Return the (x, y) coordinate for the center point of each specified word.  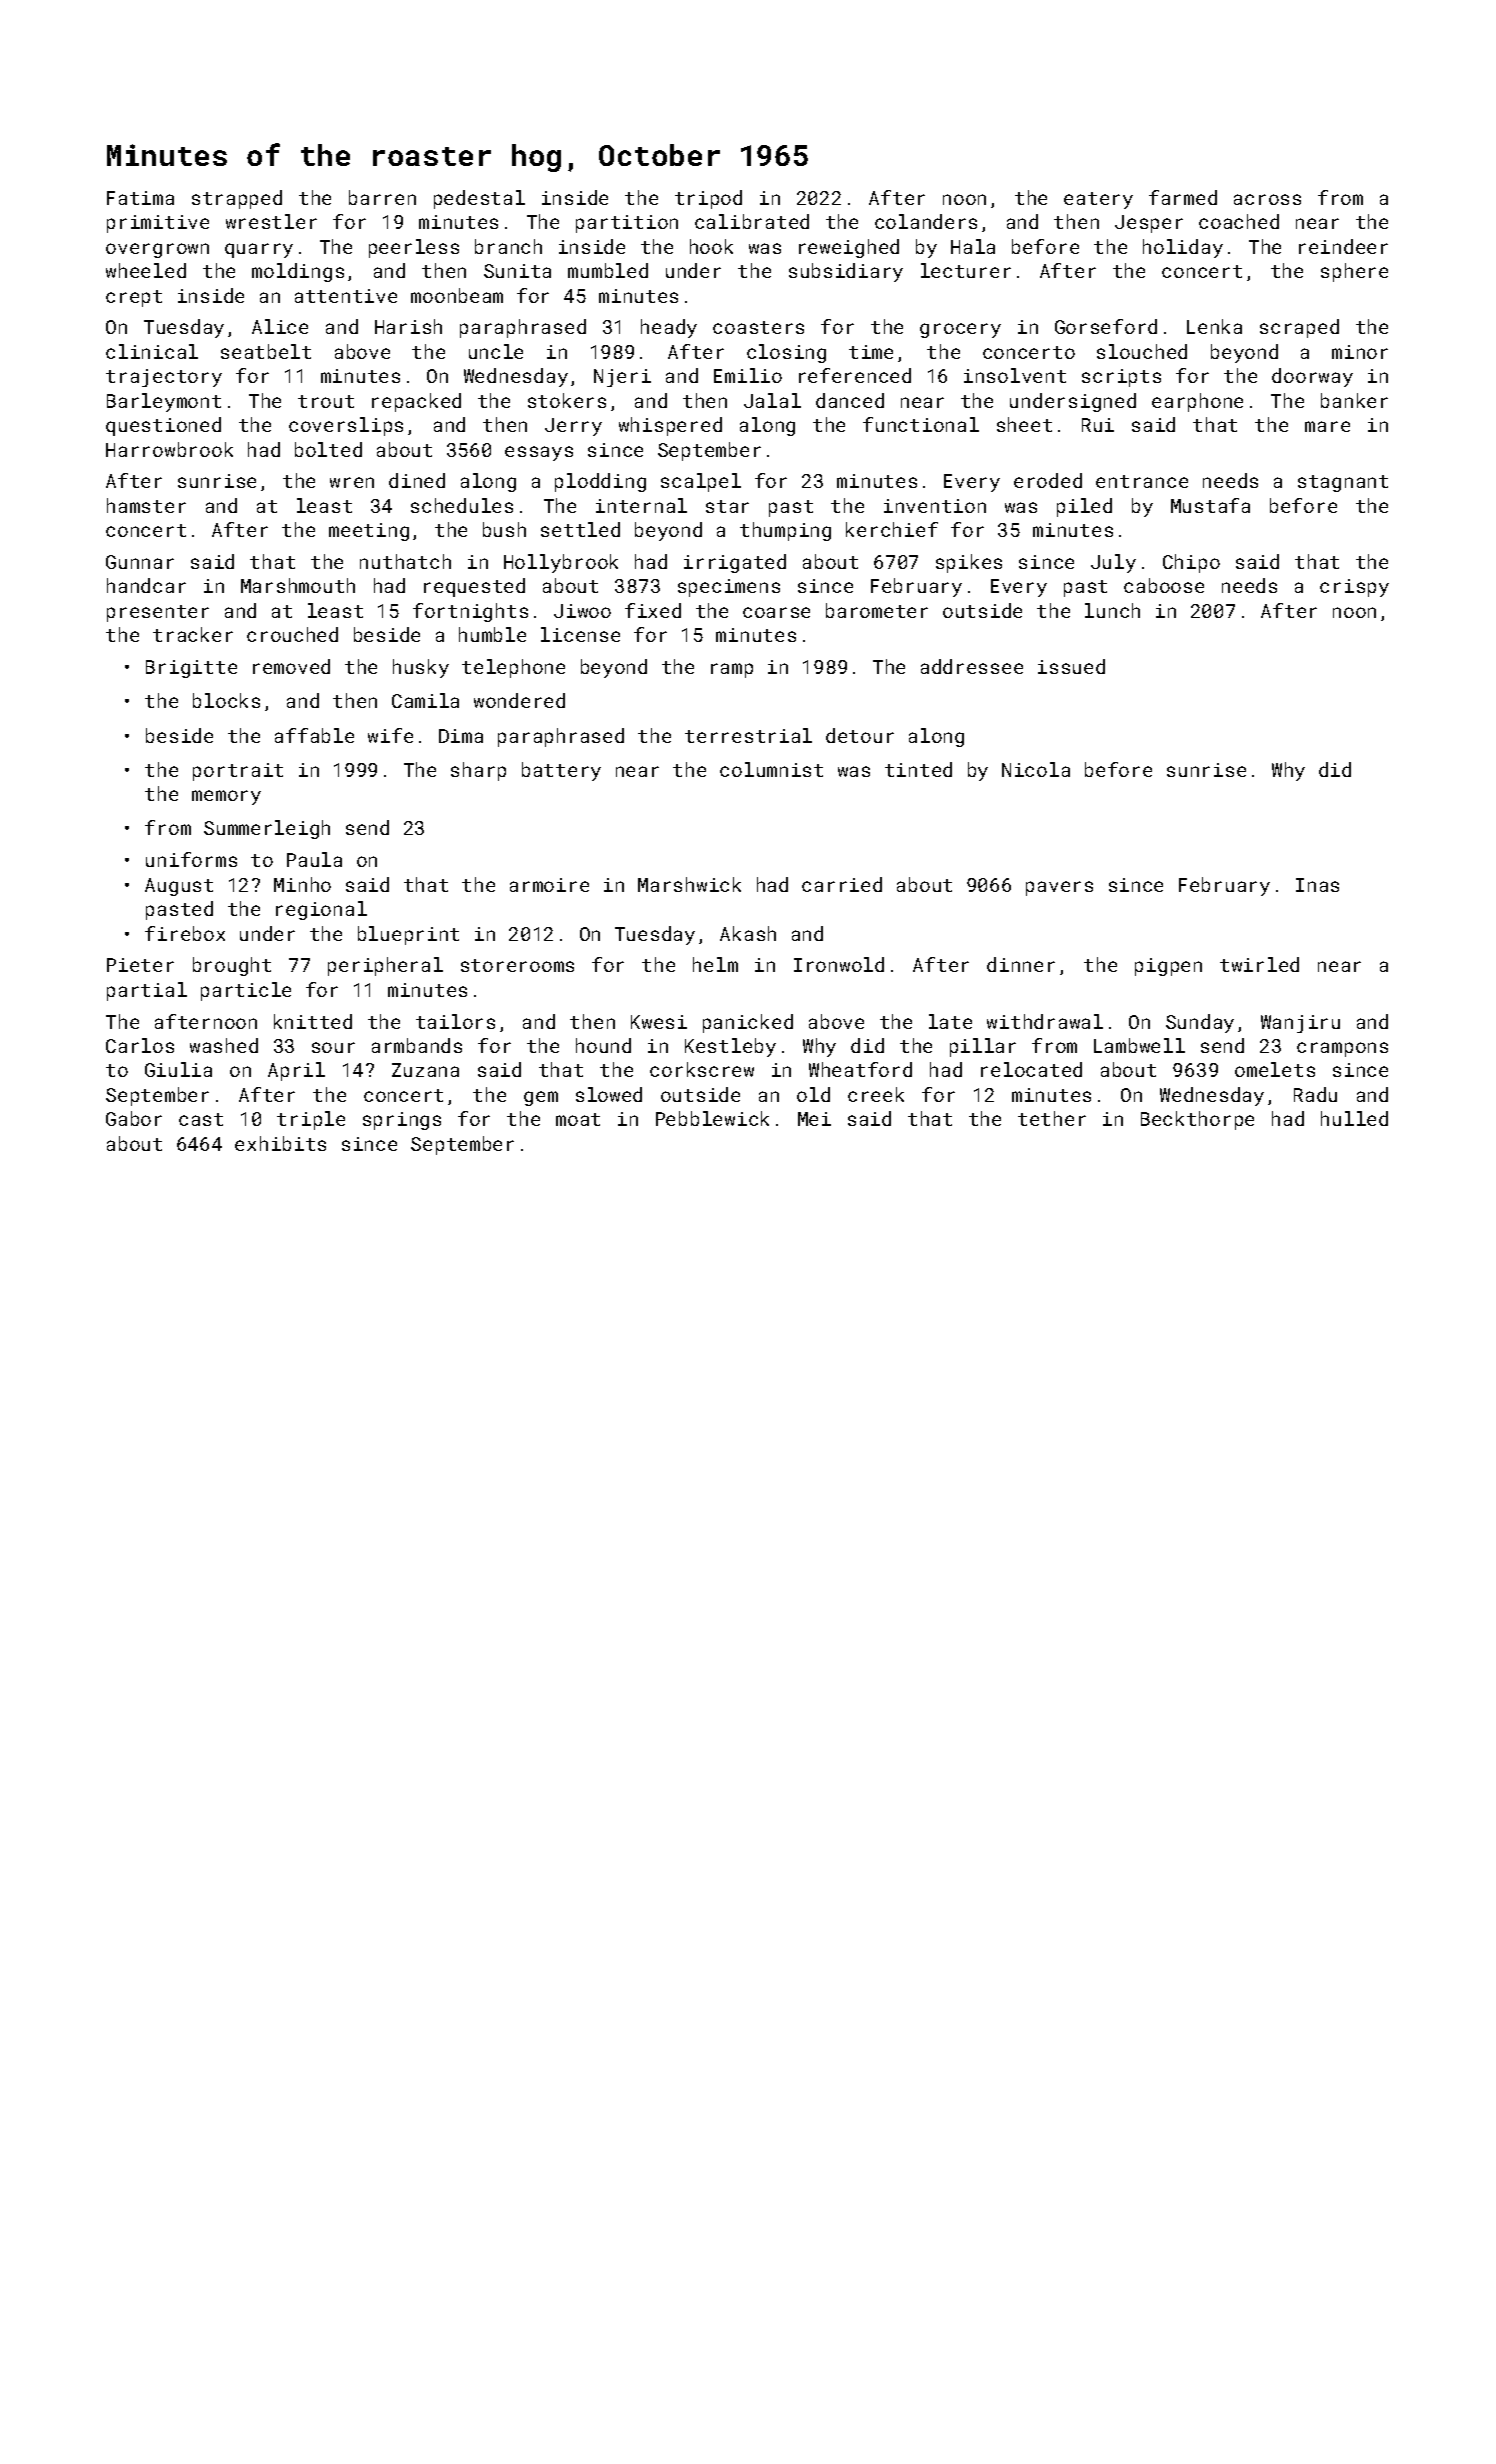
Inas (1317, 885)
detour (860, 735)
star (727, 506)
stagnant (1343, 483)
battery (561, 771)
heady (669, 328)
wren (352, 482)
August (179, 887)
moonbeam (457, 295)
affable (314, 735)
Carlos (140, 1045)
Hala (973, 246)
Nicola (1036, 769)
